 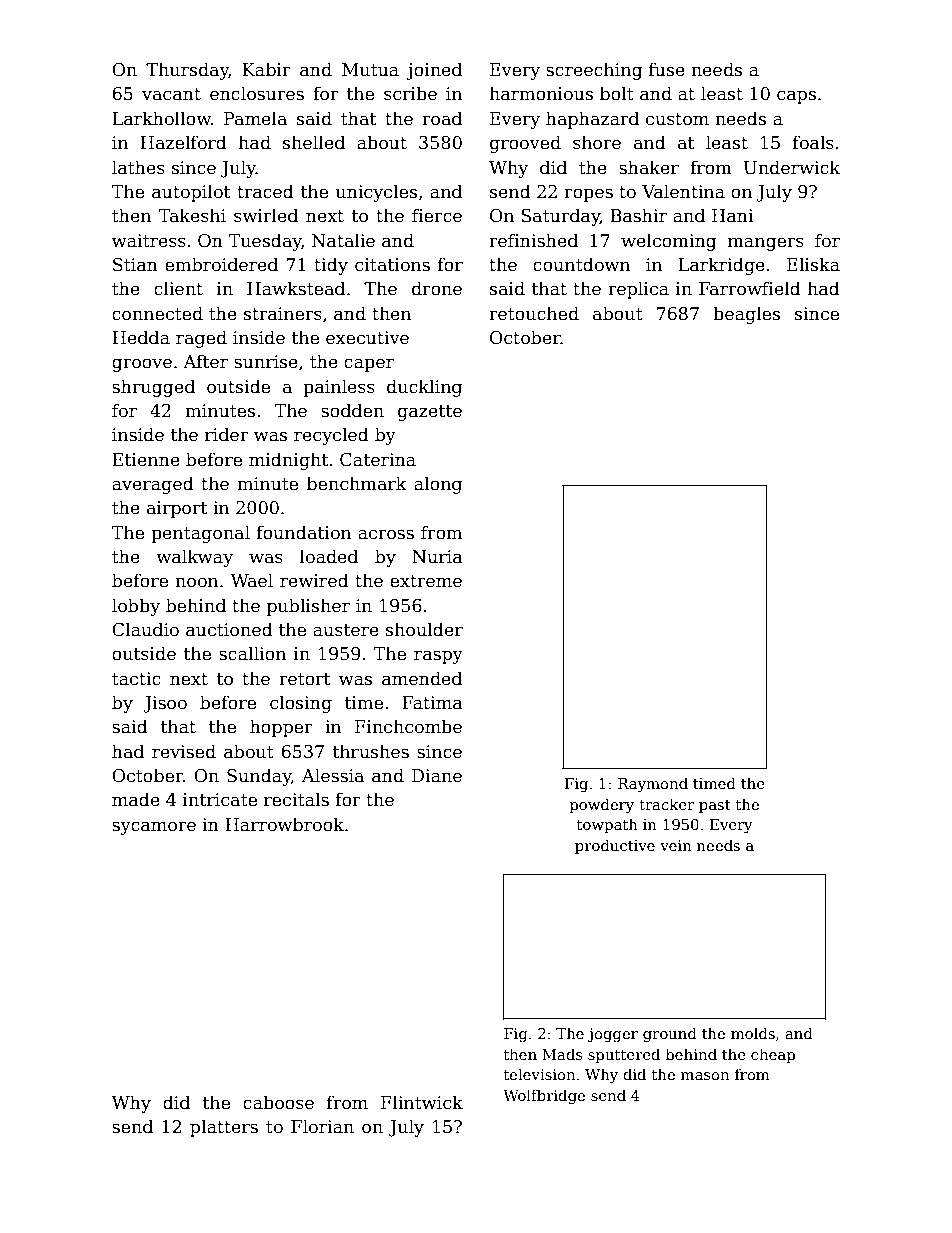 What do you see at coordinates (653, 785) in the document?
I see `Raymond` at bounding box center [653, 785].
